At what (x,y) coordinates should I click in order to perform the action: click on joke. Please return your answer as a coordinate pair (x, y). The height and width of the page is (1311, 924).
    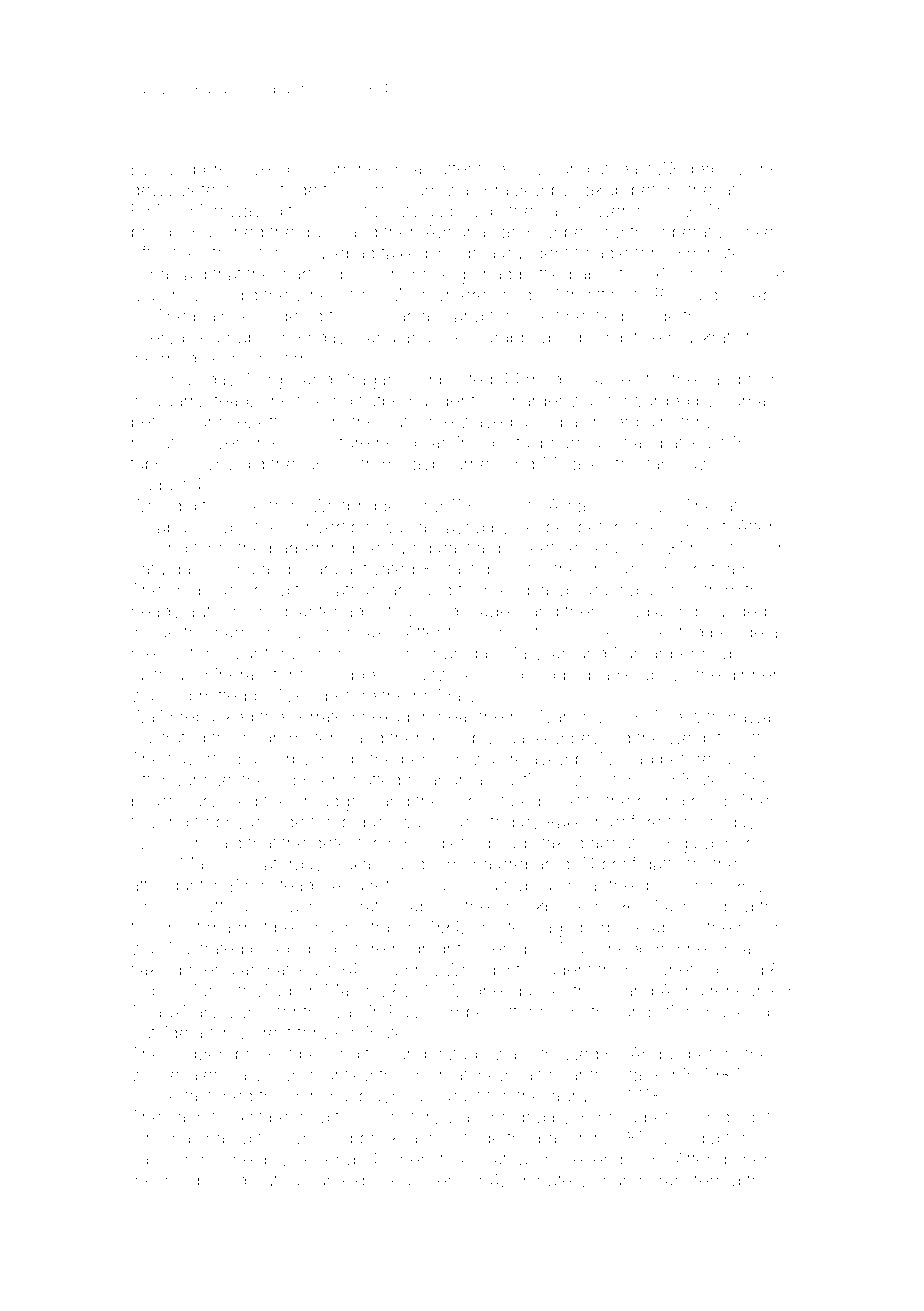
    Looking at the image, I should click on (757, 233).
